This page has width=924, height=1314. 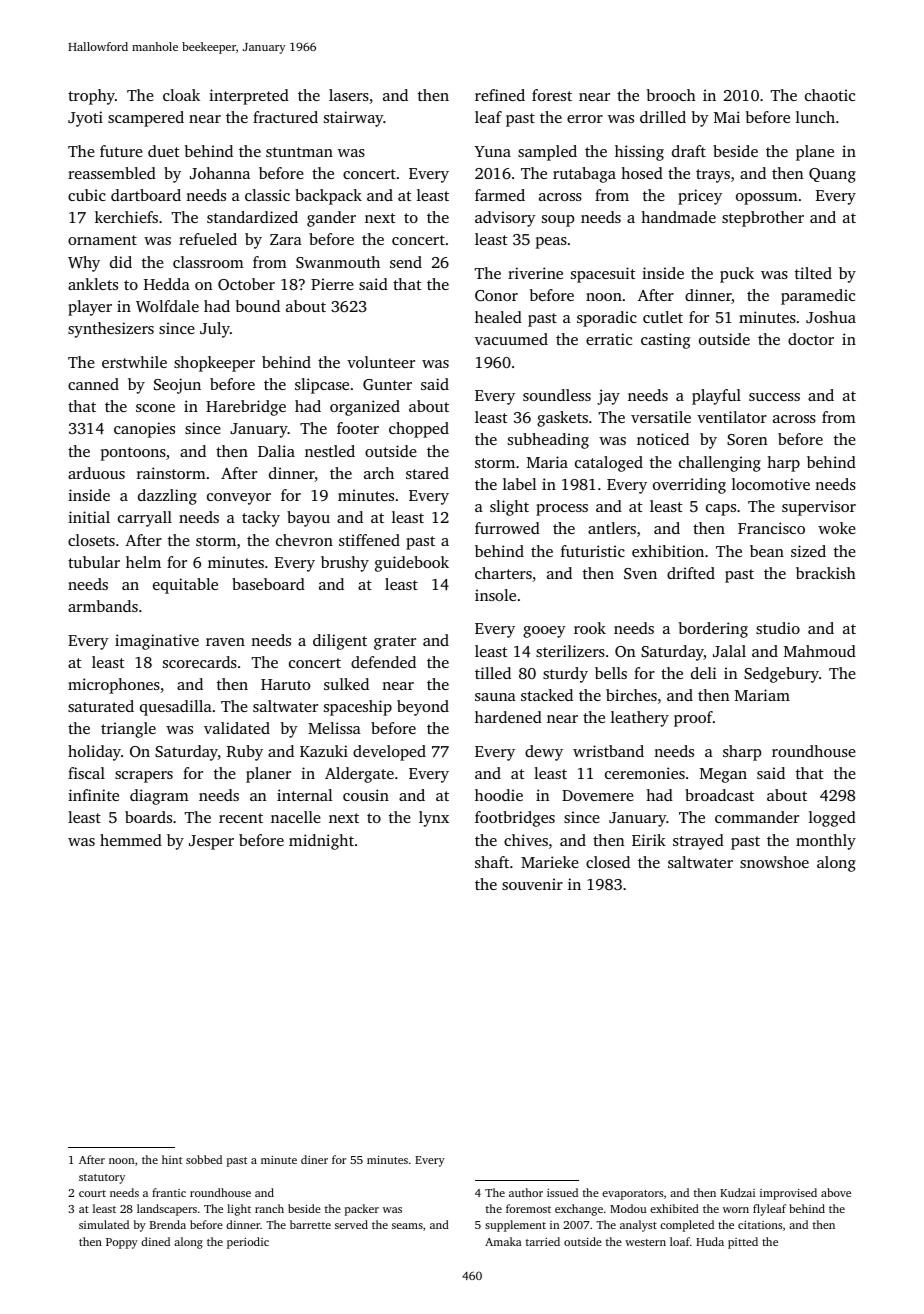 What do you see at coordinates (407, 1226) in the page?
I see `seams` at bounding box center [407, 1226].
